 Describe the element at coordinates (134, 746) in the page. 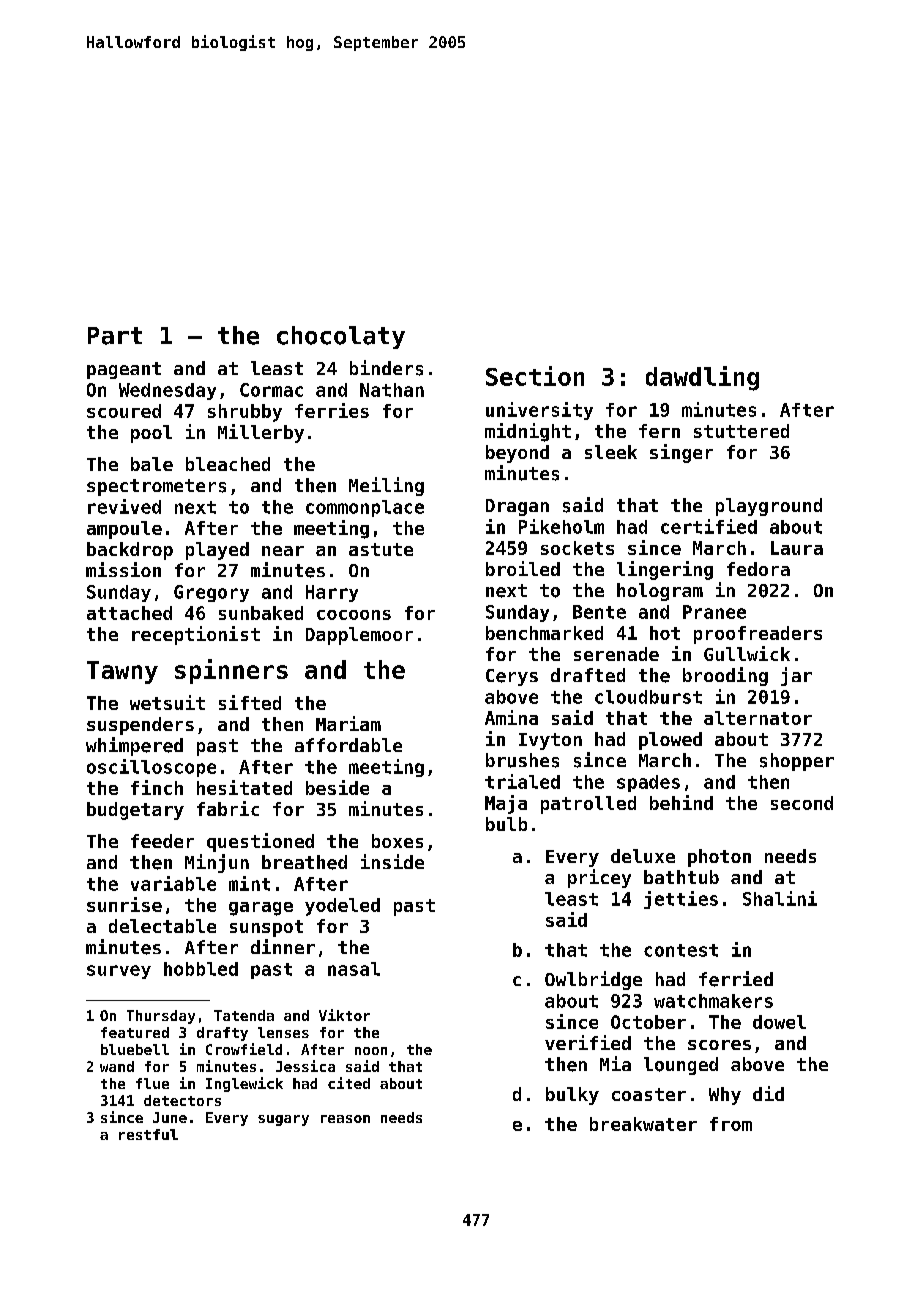

I see `whimpered` at that location.
